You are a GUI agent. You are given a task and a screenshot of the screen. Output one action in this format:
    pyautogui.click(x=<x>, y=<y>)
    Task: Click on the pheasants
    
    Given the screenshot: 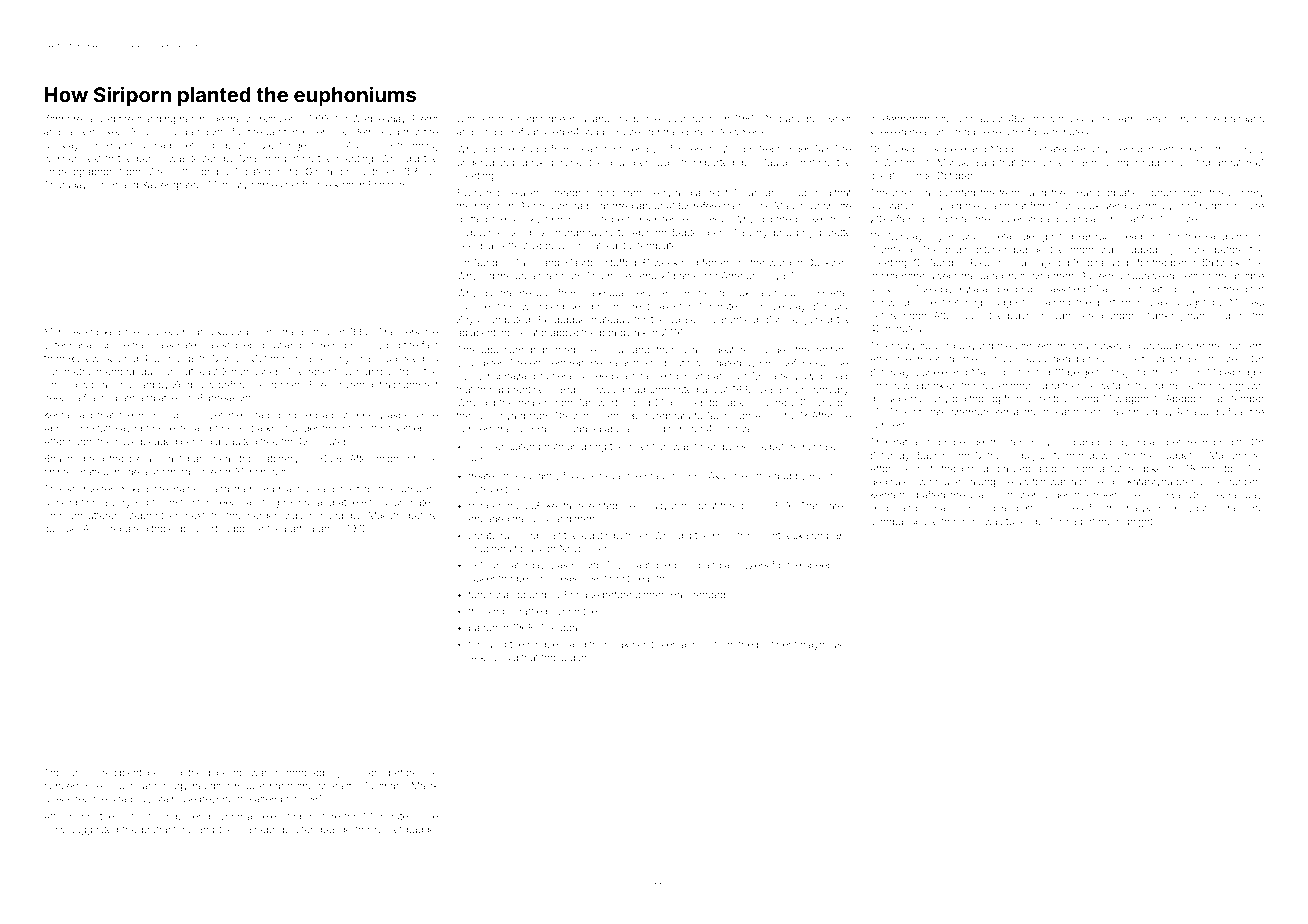 What is the action you would take?
    pyautogui.click(x=232, y=399)
